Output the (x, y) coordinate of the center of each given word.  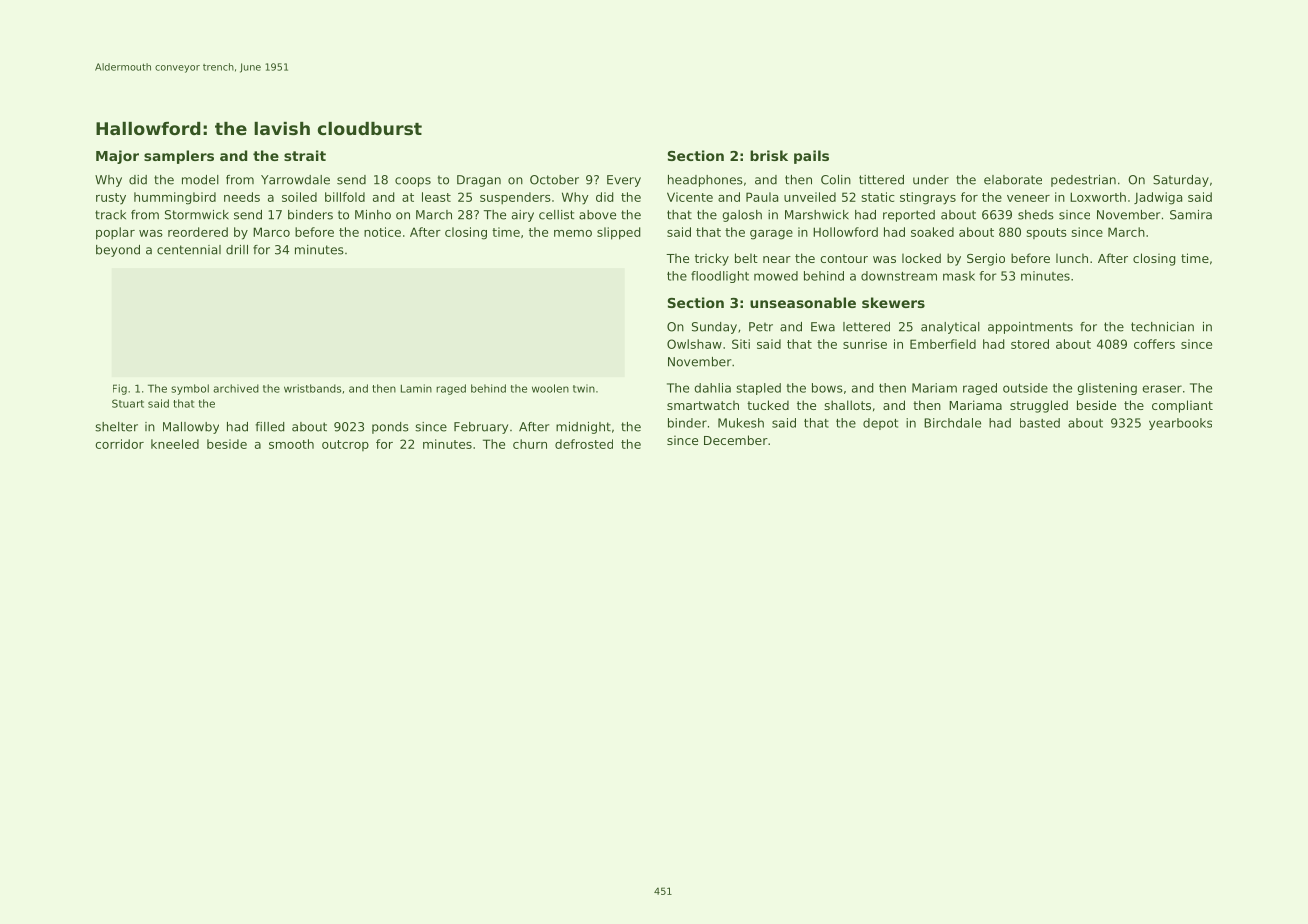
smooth (291, 444)
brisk (769, 155)
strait (305, 155)
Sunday (714, 328)
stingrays (928, 198)
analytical (950, 328)
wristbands (312, 388)
